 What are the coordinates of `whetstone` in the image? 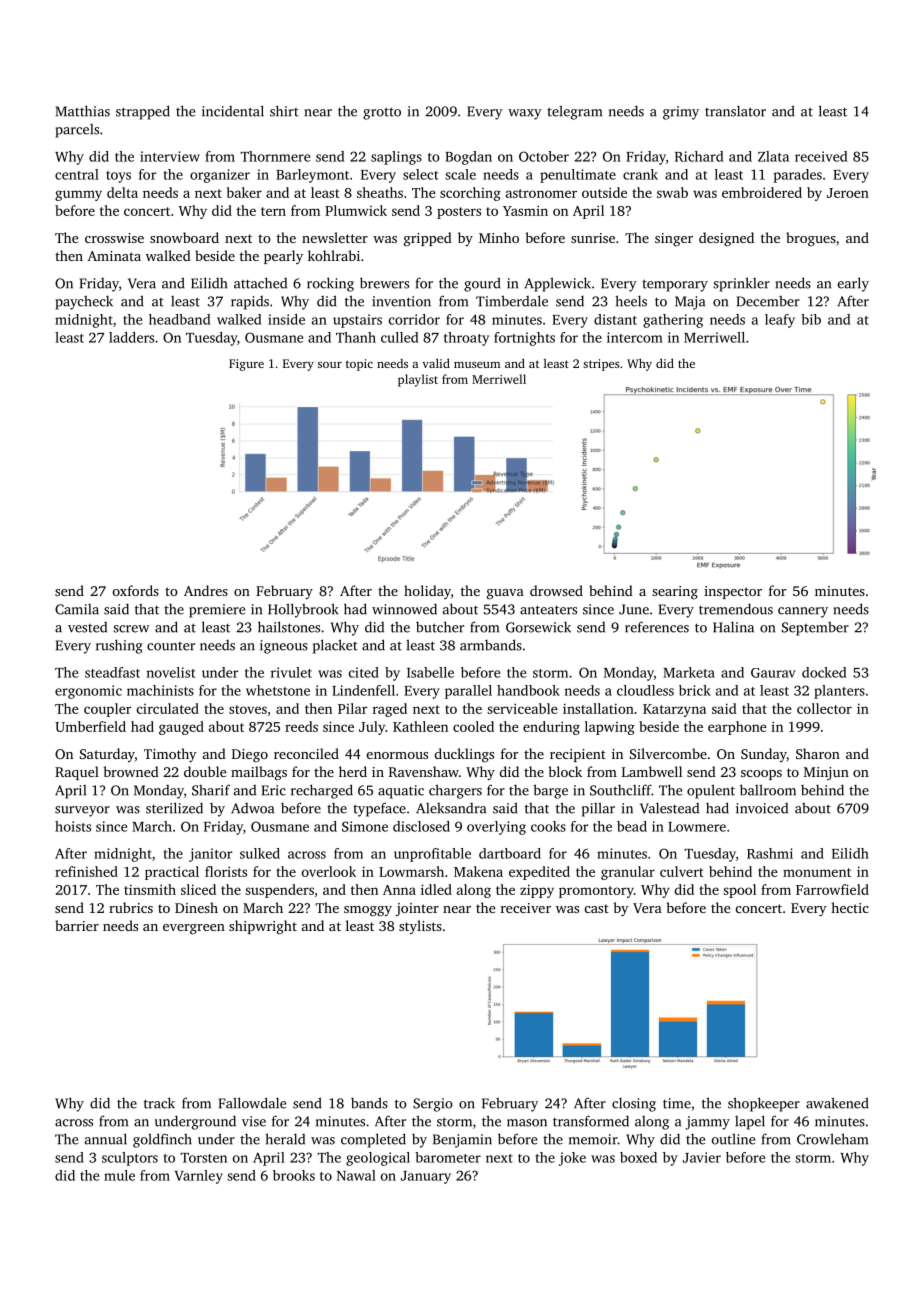 It's located at (278, 690).
